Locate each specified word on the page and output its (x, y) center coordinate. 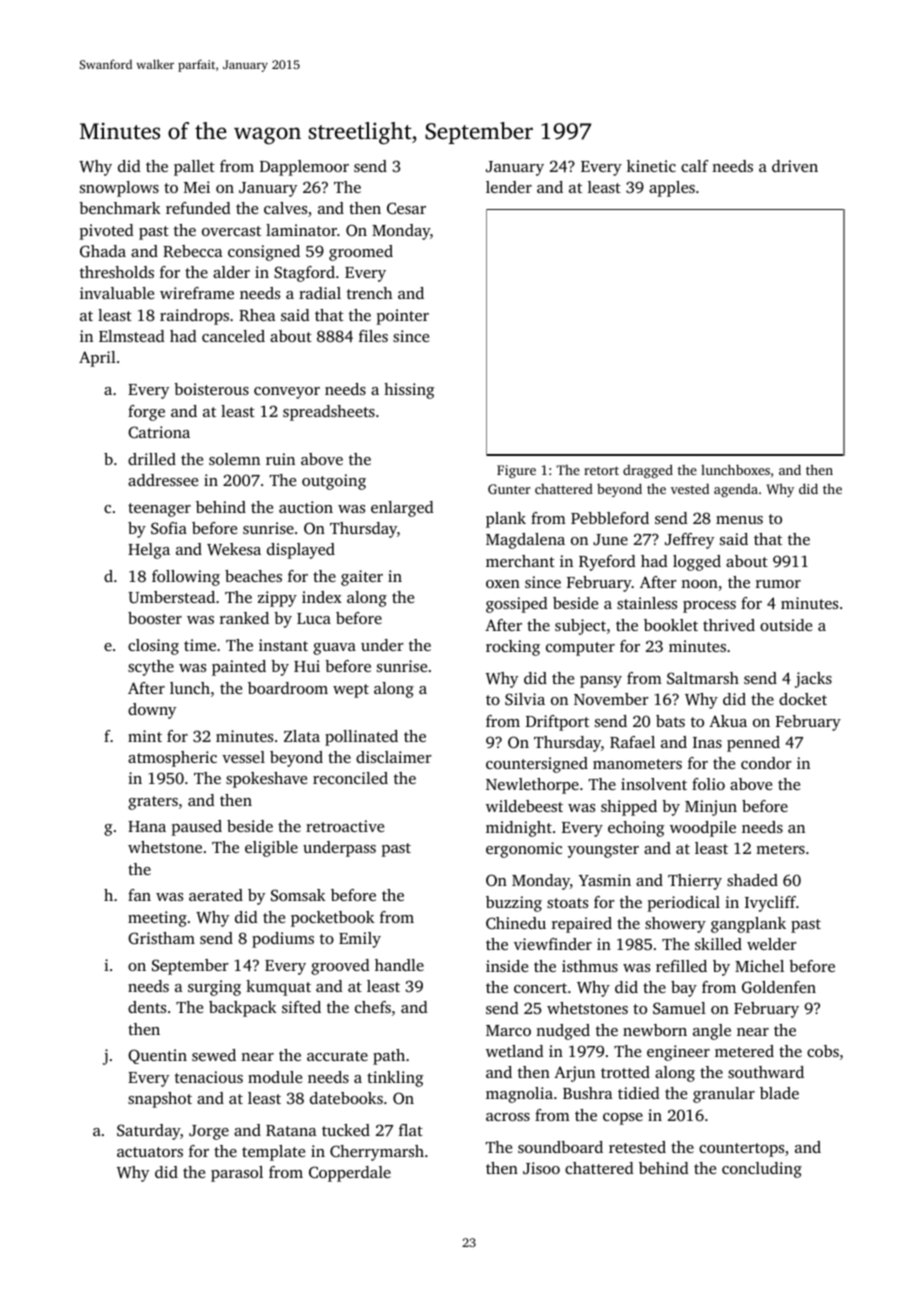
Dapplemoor (304, 168)
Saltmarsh (703, 678)
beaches (253, 576)
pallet (194, 168)
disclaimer (394, 757)
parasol (237, 1174)
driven (795, 166)
